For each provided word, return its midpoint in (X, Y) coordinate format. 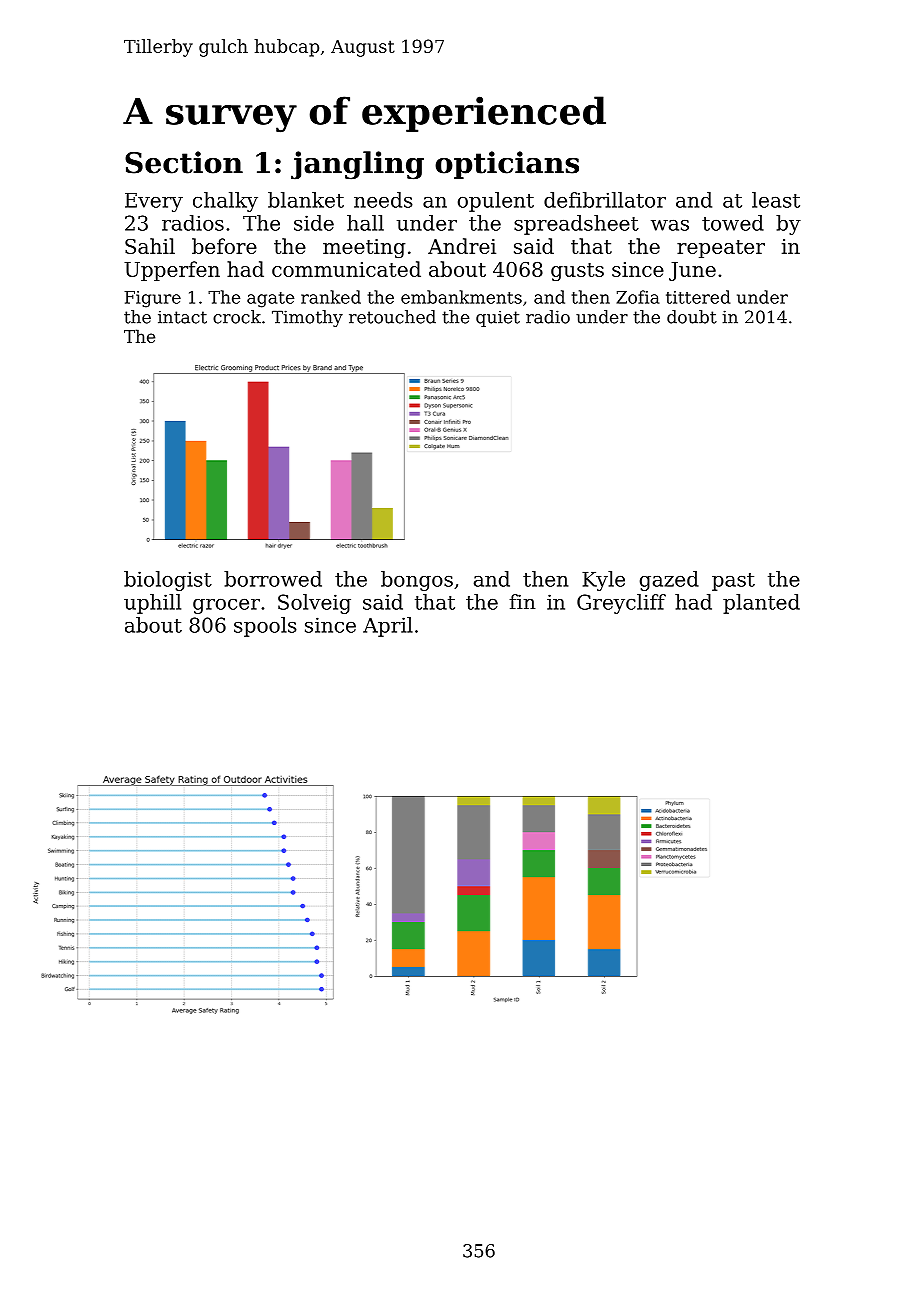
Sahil (150, 246)
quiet (498, 319)
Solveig (314, 604)
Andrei (462, 246)
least (776, 200)
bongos (417, 581)
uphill (152, 604)
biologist (168, 581)
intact (182, 317)
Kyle (603, 581)
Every (154, 202)
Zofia (638, 297)
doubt (692, 317)
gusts (577, 272)
